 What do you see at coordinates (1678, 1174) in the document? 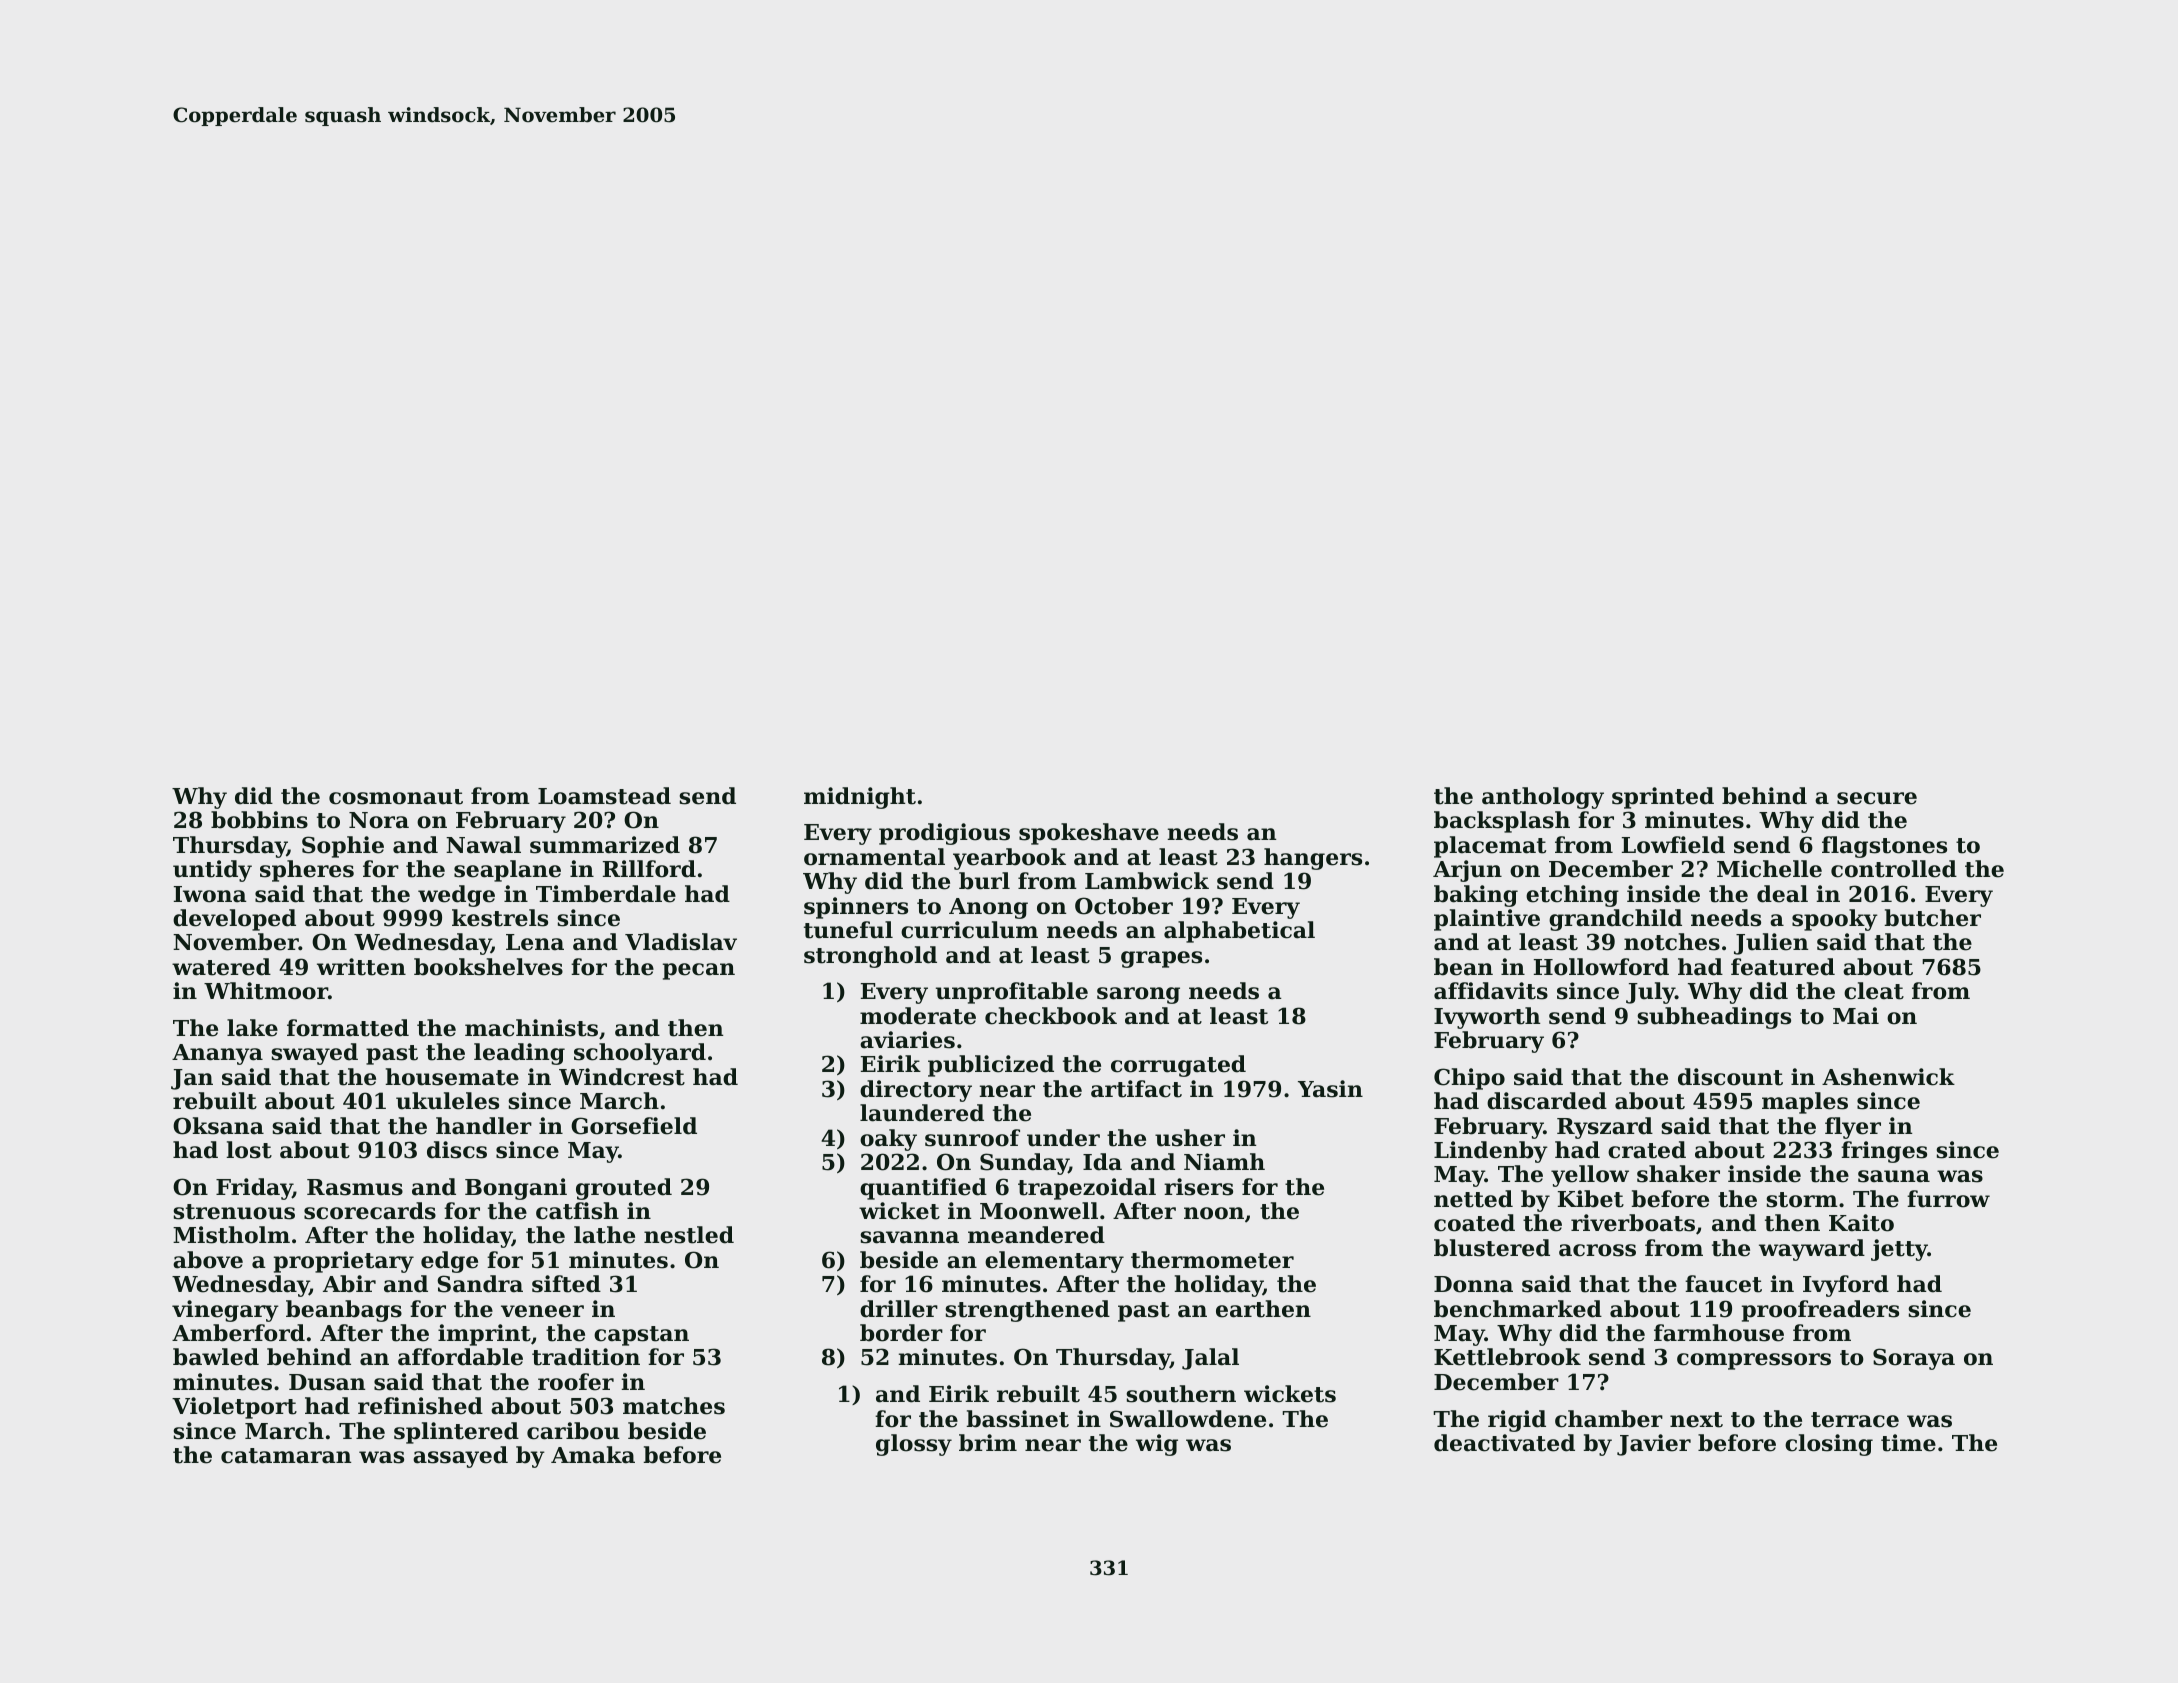
I see `shaker` at bounding box center [1678, 1174].
